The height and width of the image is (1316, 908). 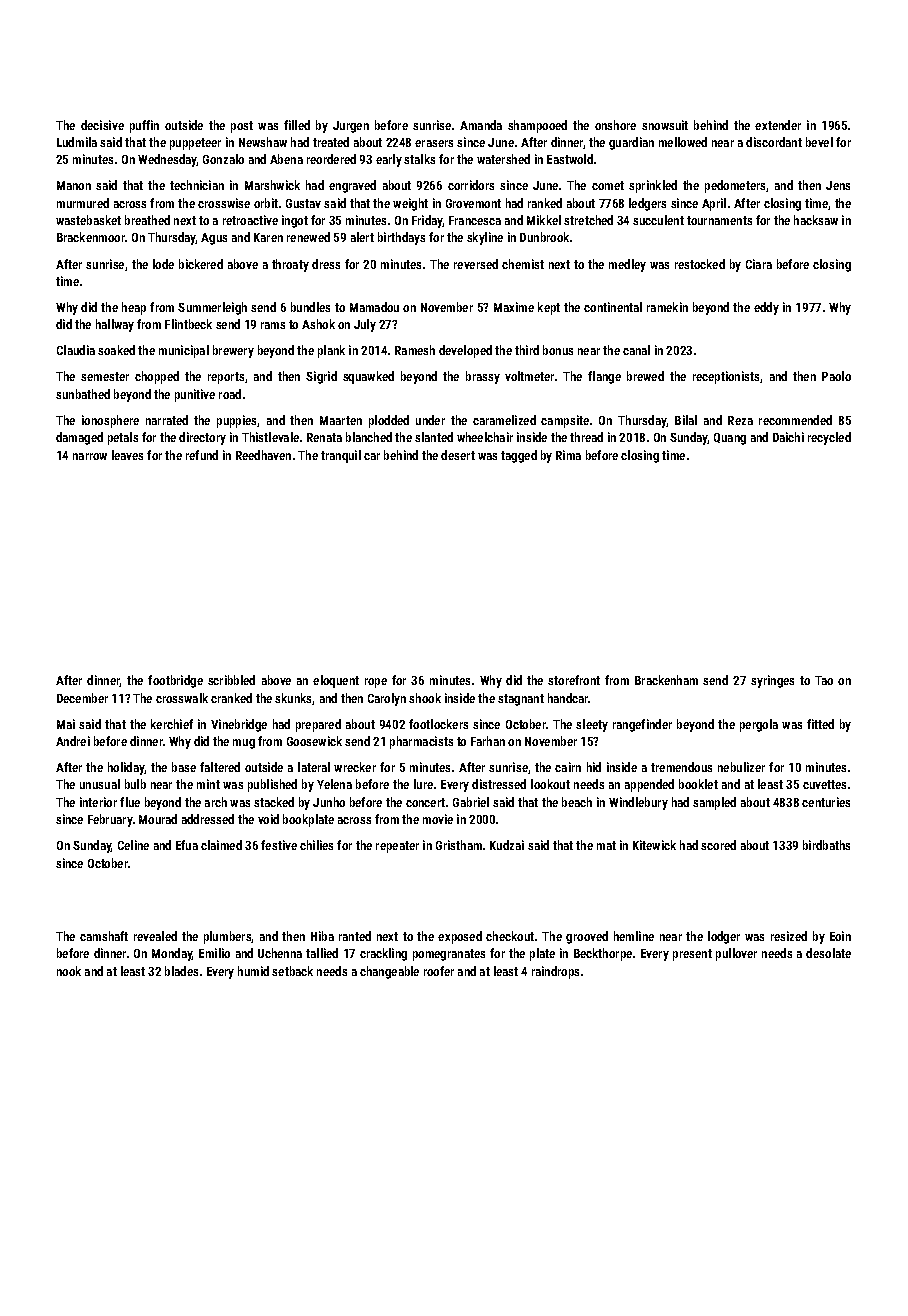 What do you see at coordinates (175, 681) in the image?
I see `footbridge` at bounding box center [175, 681].
